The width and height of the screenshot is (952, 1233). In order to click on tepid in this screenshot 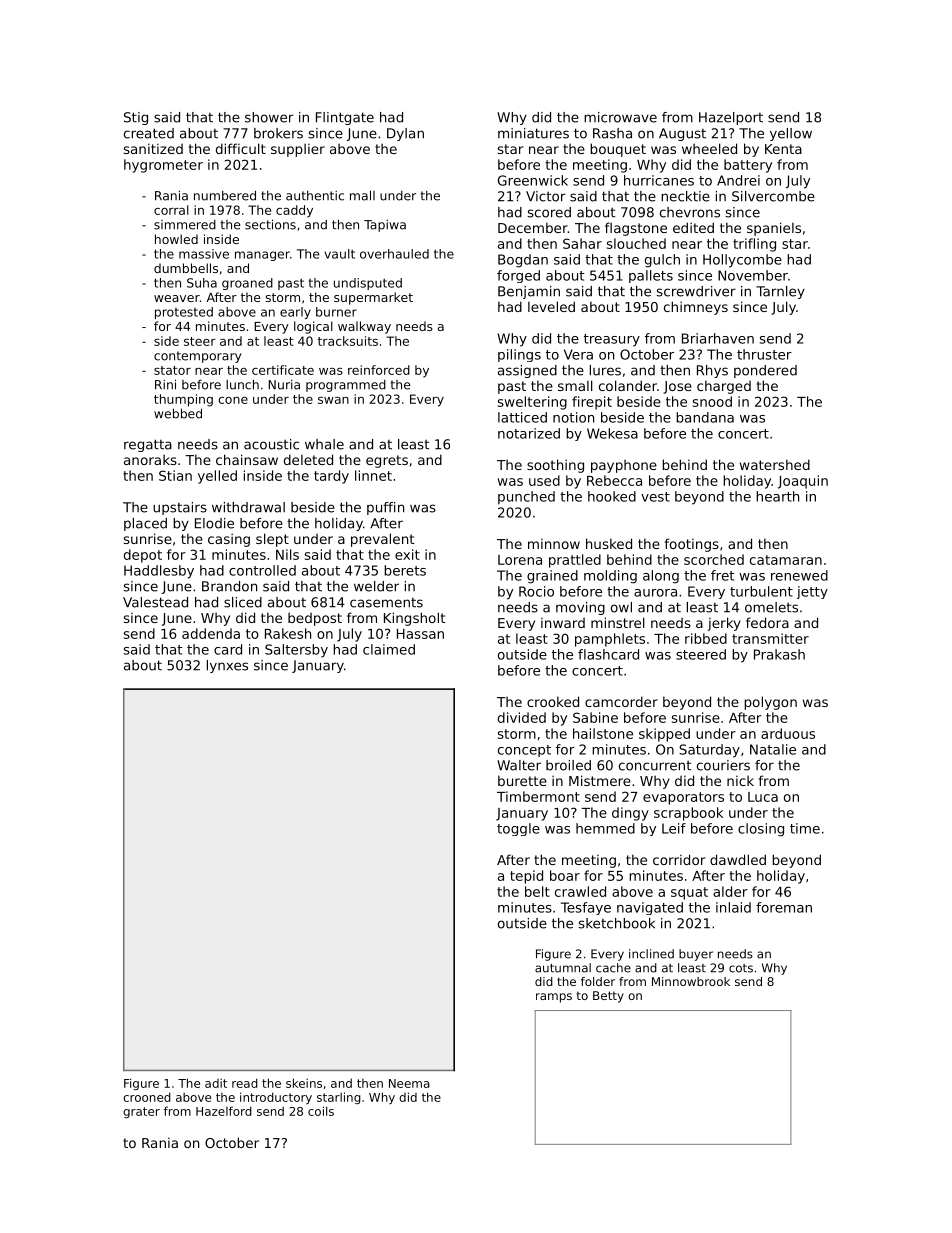, I will do `click(526, 877)`.
